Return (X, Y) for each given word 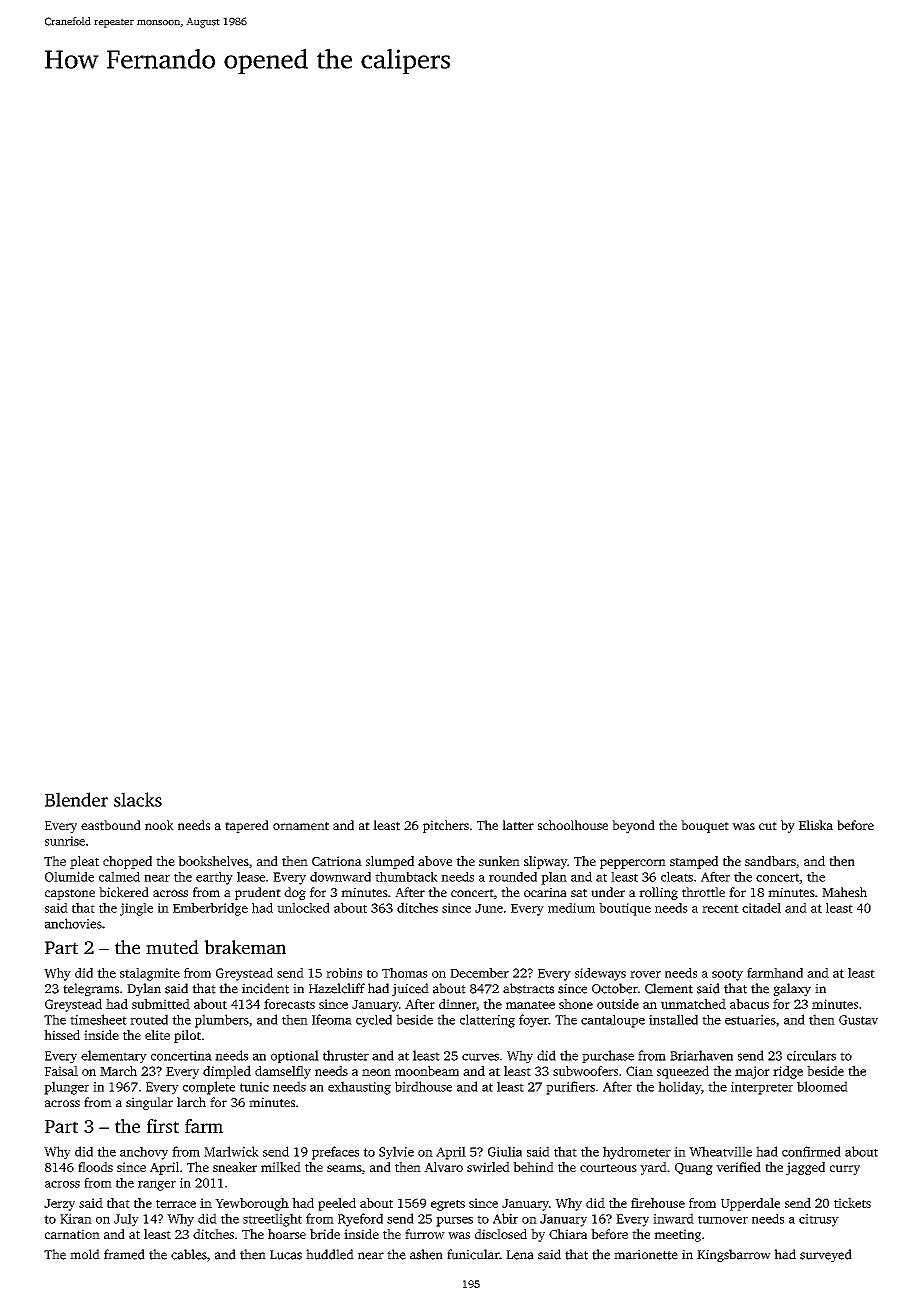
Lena (520, 1255)
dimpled (227, 1072)
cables (189, 1254)
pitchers (446, 826)
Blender (76, 799)
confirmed (811, 1151)
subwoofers (585, 1071)
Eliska (816, 825)
